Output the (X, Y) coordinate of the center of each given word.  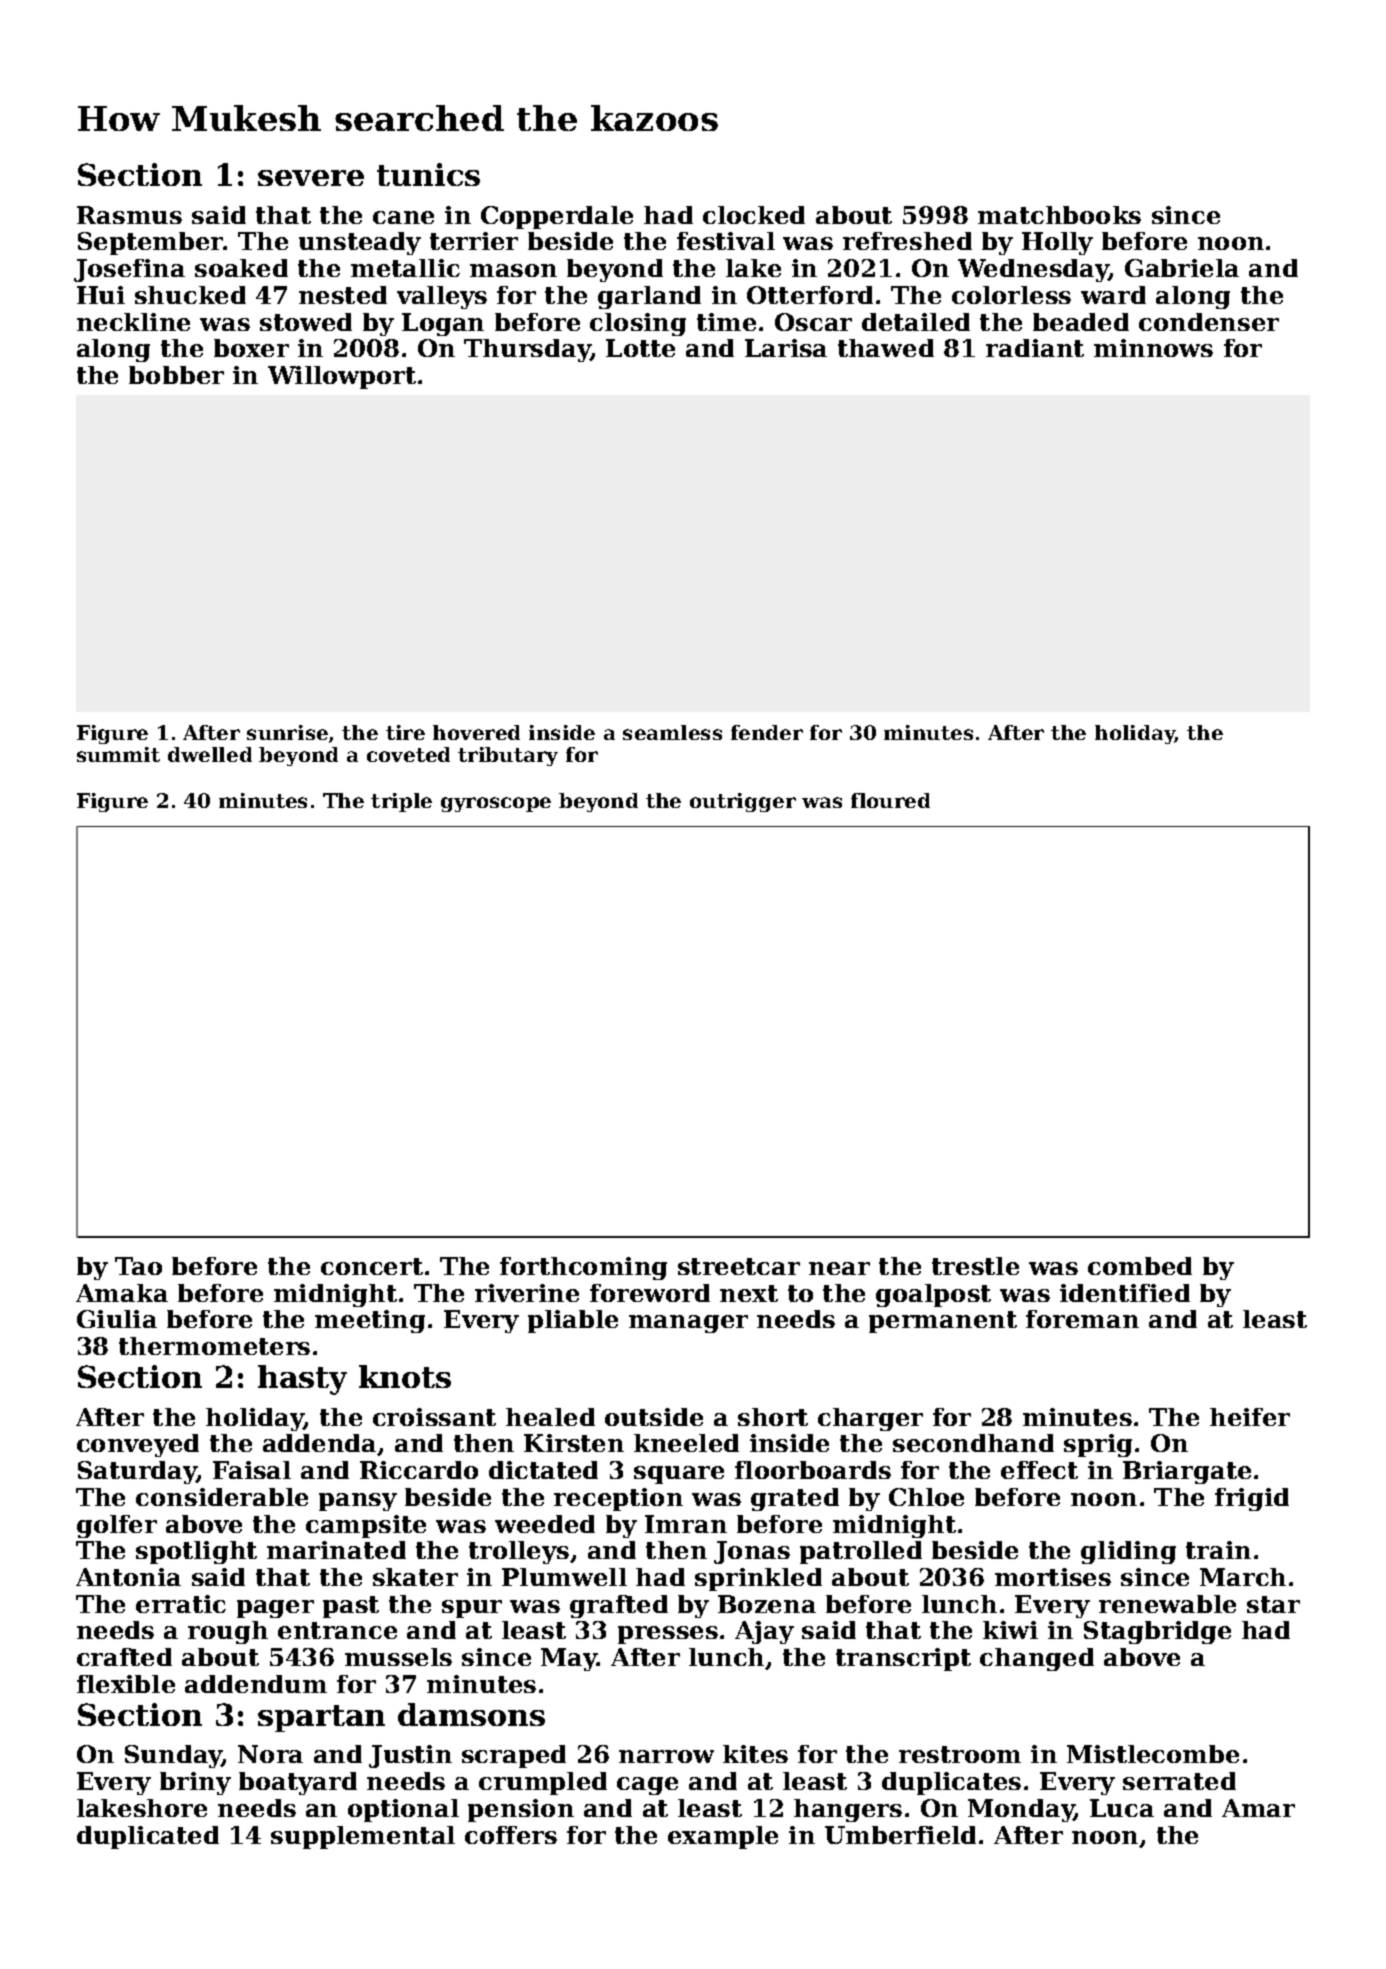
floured (890, 800)
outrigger (743, 802)
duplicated (148, 1837)
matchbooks (1059, 215)
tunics (428, 174)
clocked (754, 215)
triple (401, 802)
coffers (511, 1835)
